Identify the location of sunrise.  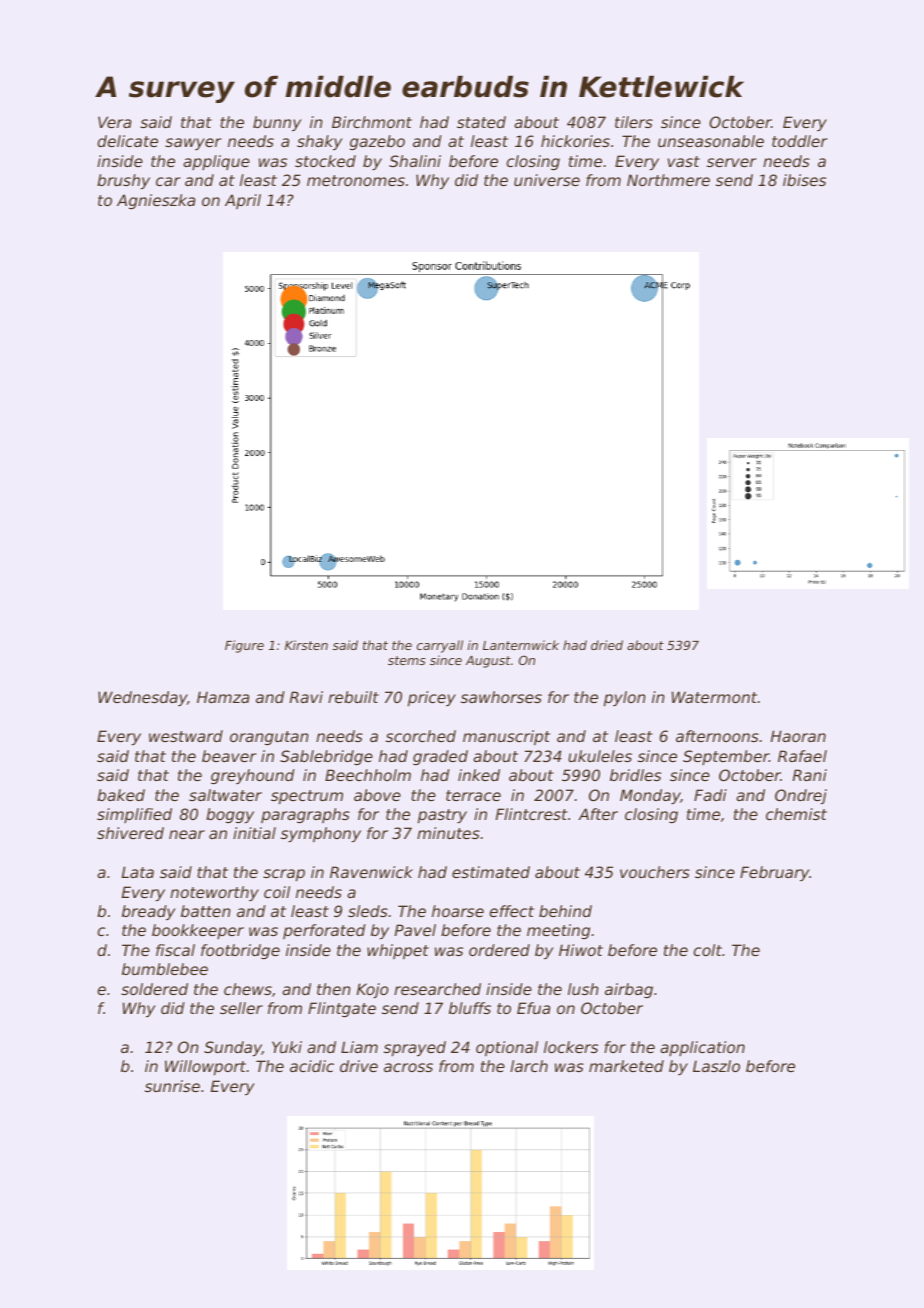
(172, 1086).
